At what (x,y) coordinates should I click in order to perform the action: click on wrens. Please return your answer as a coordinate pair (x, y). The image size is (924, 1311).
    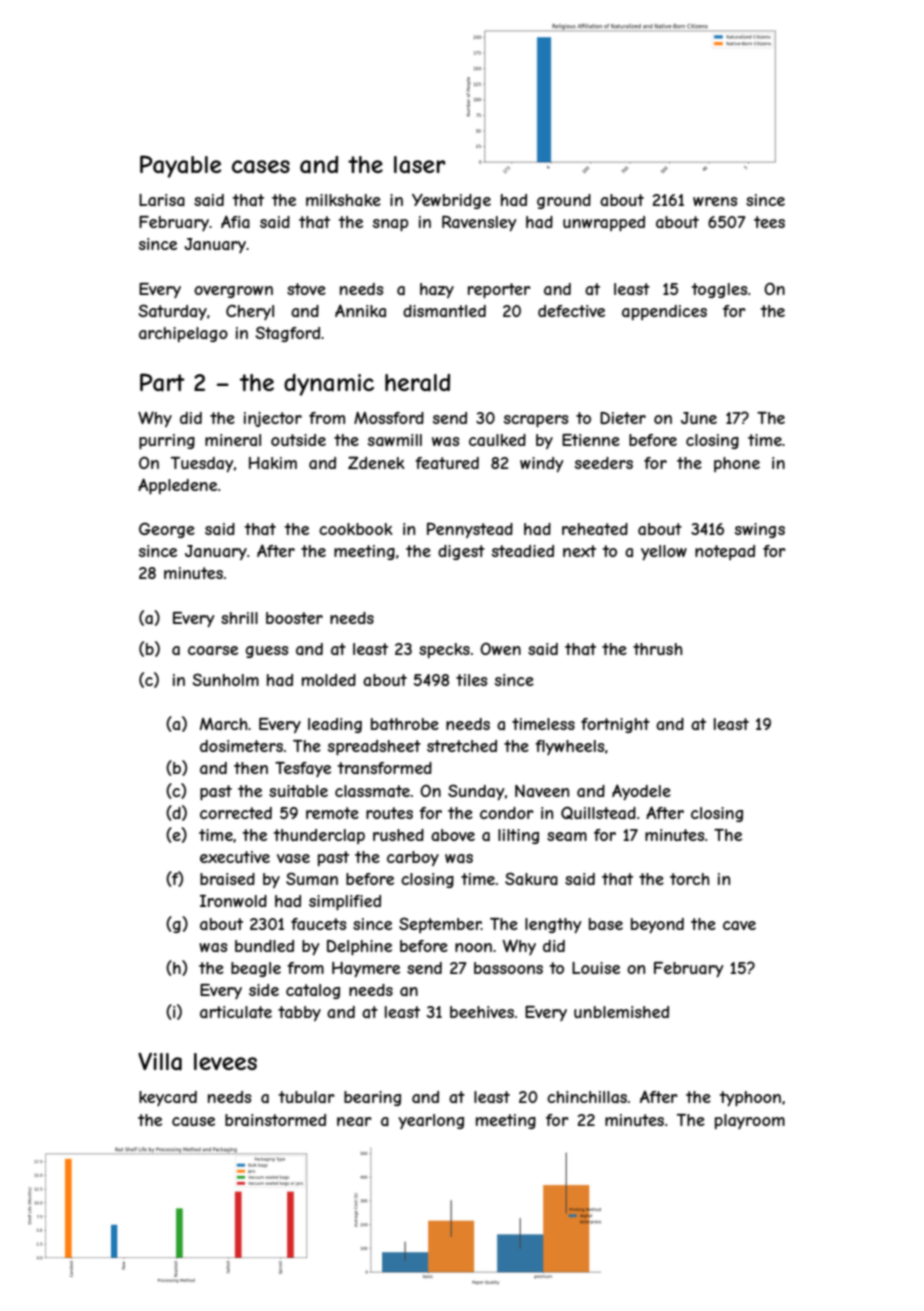
    Looking at the image, I should click on (715, 201).
